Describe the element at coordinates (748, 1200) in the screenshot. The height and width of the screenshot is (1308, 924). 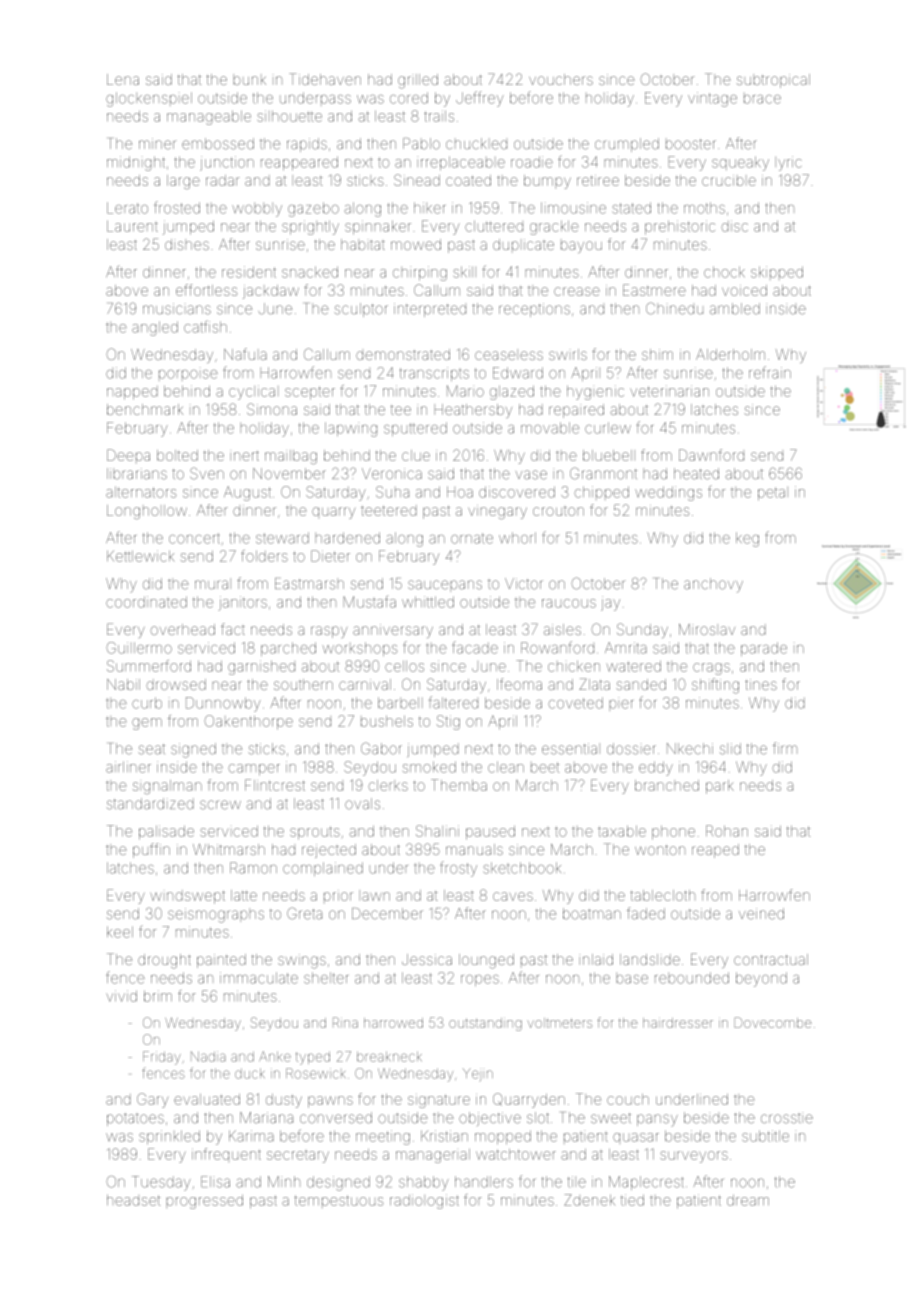
I see `dream` at that location.
